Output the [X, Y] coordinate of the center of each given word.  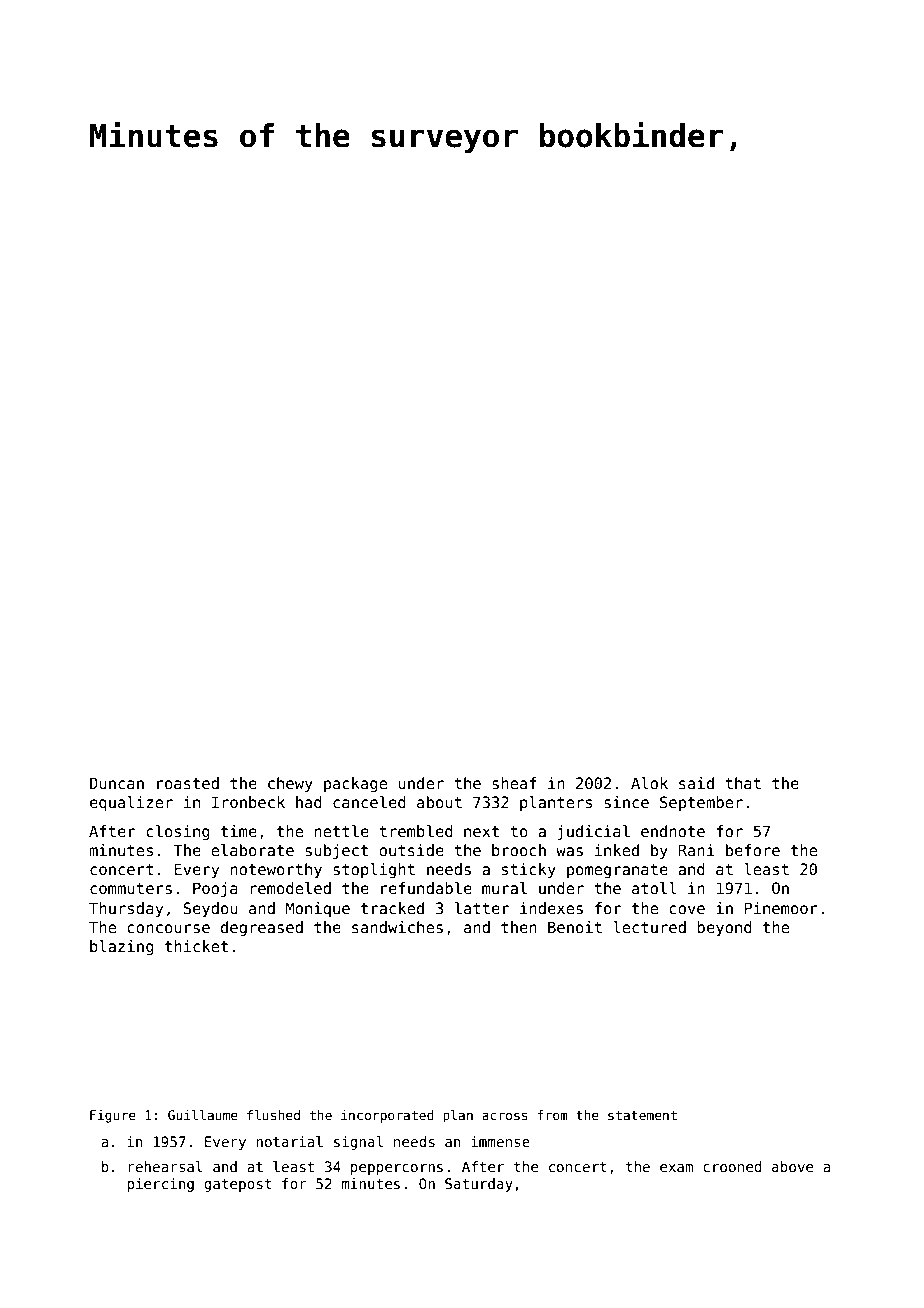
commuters [131, 889]
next [481, 831]
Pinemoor [781, 908]
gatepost [238, 1185]
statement [642, 1115]
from [553, 1115]
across [505, 1116]
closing [178, 832]
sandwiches [397, 927]
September [701, 803]
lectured [649, 927]
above [792, 1166]
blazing [122, 947]
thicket [196, 946]
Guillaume [203, 1115]
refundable [426, 888]
